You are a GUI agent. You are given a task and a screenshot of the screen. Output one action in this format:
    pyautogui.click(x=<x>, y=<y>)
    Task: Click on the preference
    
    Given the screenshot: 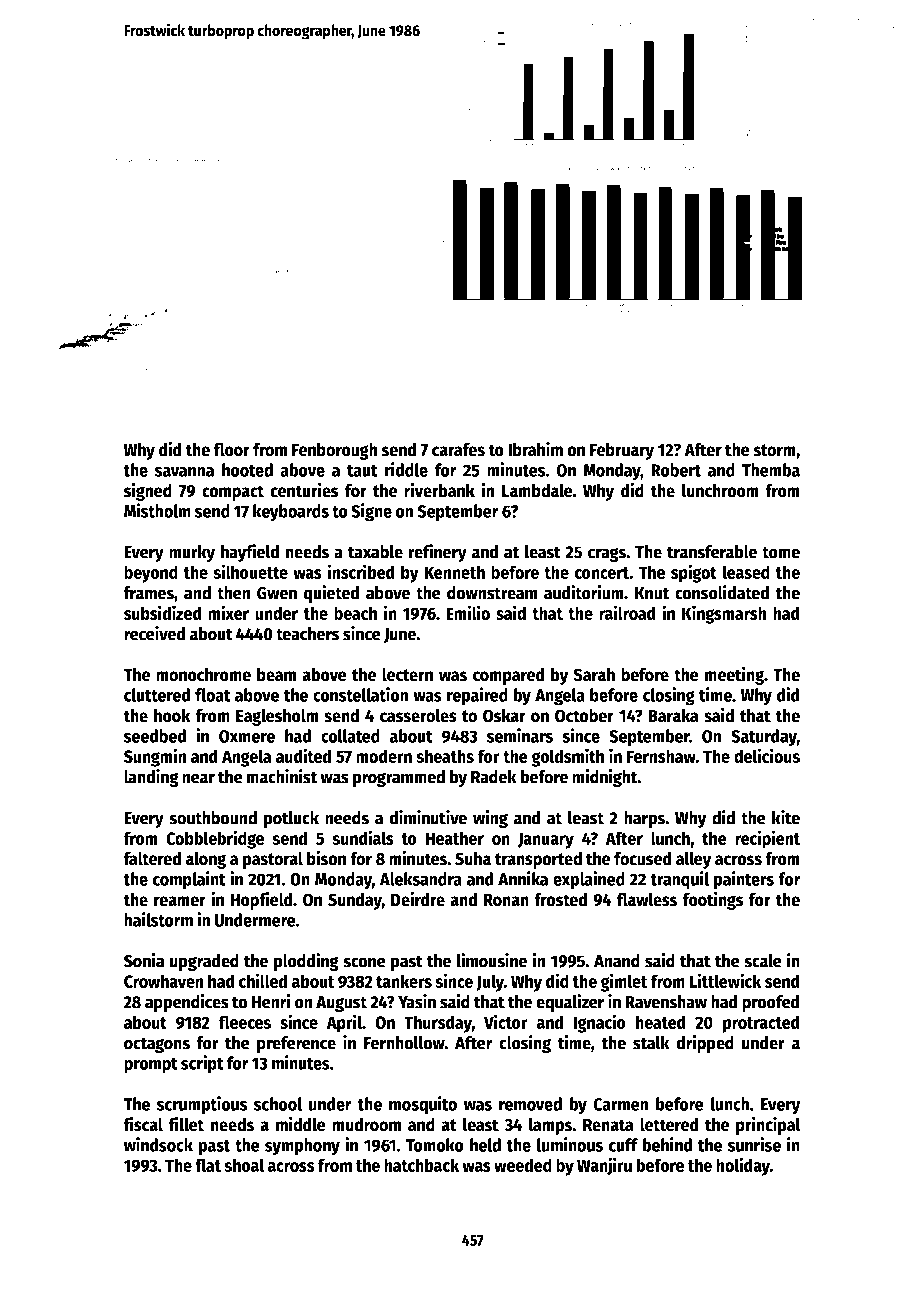 What is the action you would take?
    pyautogui.click(x=296, y=1044)
